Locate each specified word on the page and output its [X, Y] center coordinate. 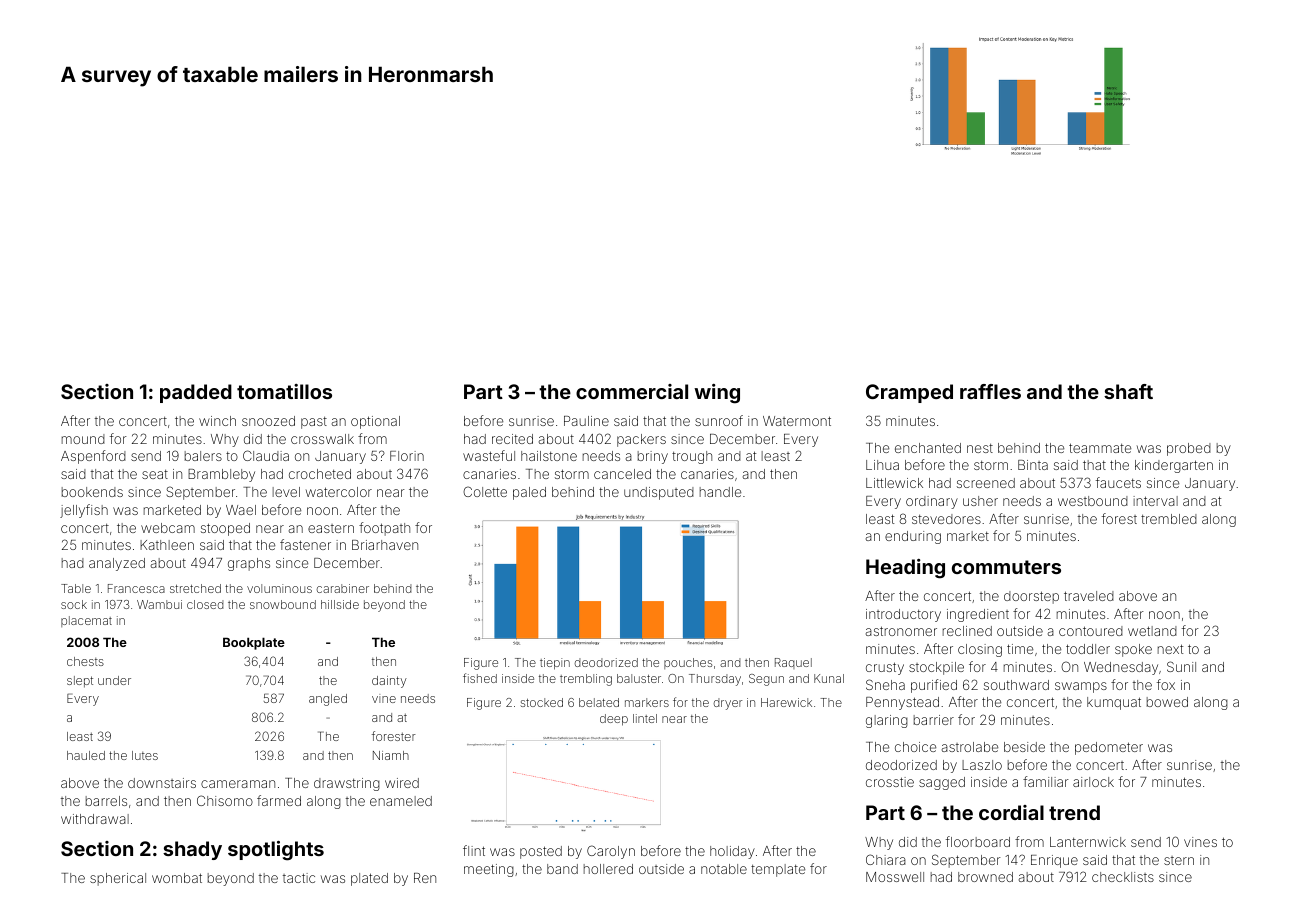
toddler [1088, 649]
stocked [542, 702]
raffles [990, 391]
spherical [118, 879]
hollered [608, 869]
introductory [903, 615]
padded [196, 393]
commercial [632, 391]
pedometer [1109, 748]
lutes [145, 755]
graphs [249, 564]
